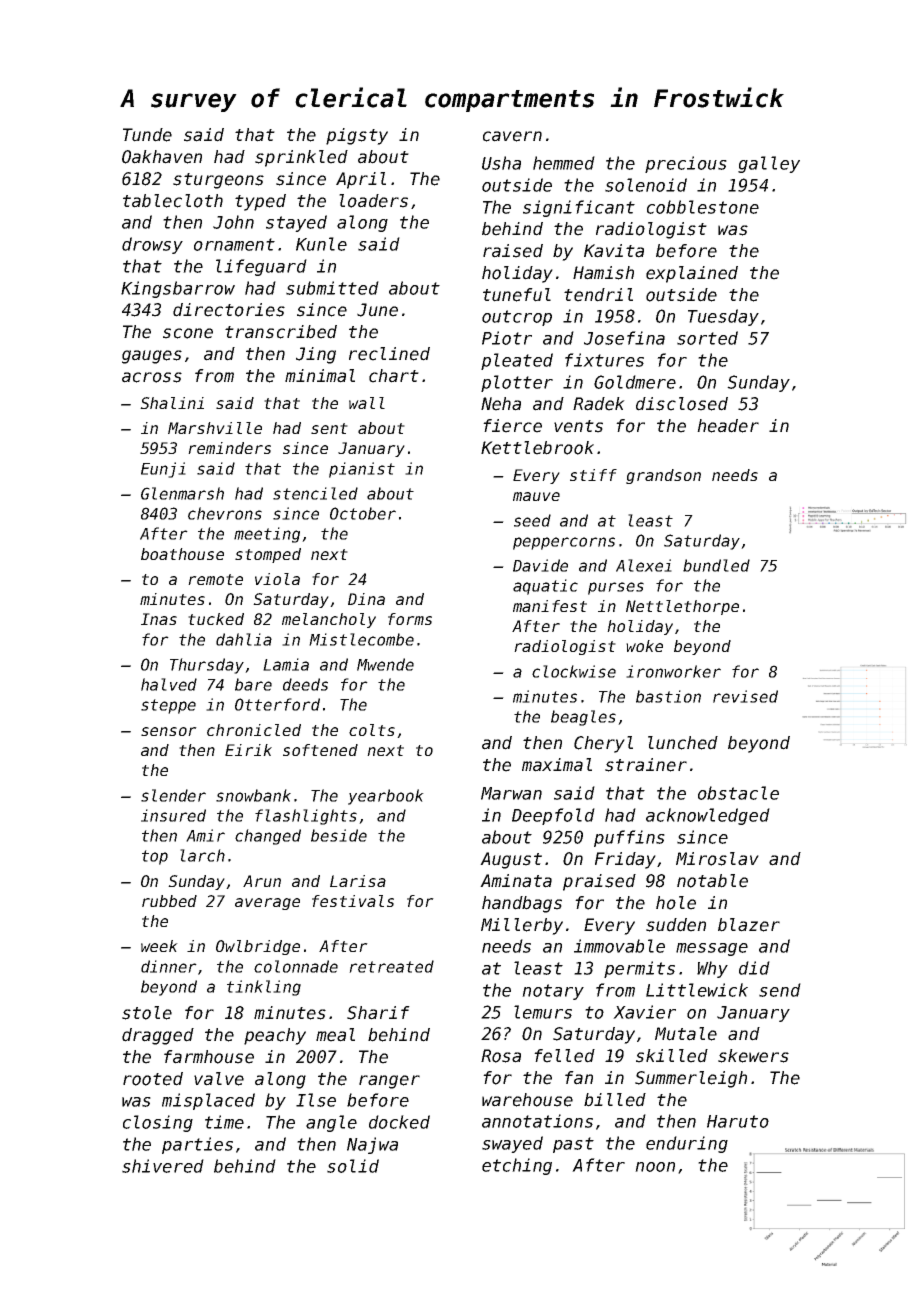  What do you see at coordinates (357, 136) in the screenshot?
I see `pigsty` at bounding box center [357, 136].
